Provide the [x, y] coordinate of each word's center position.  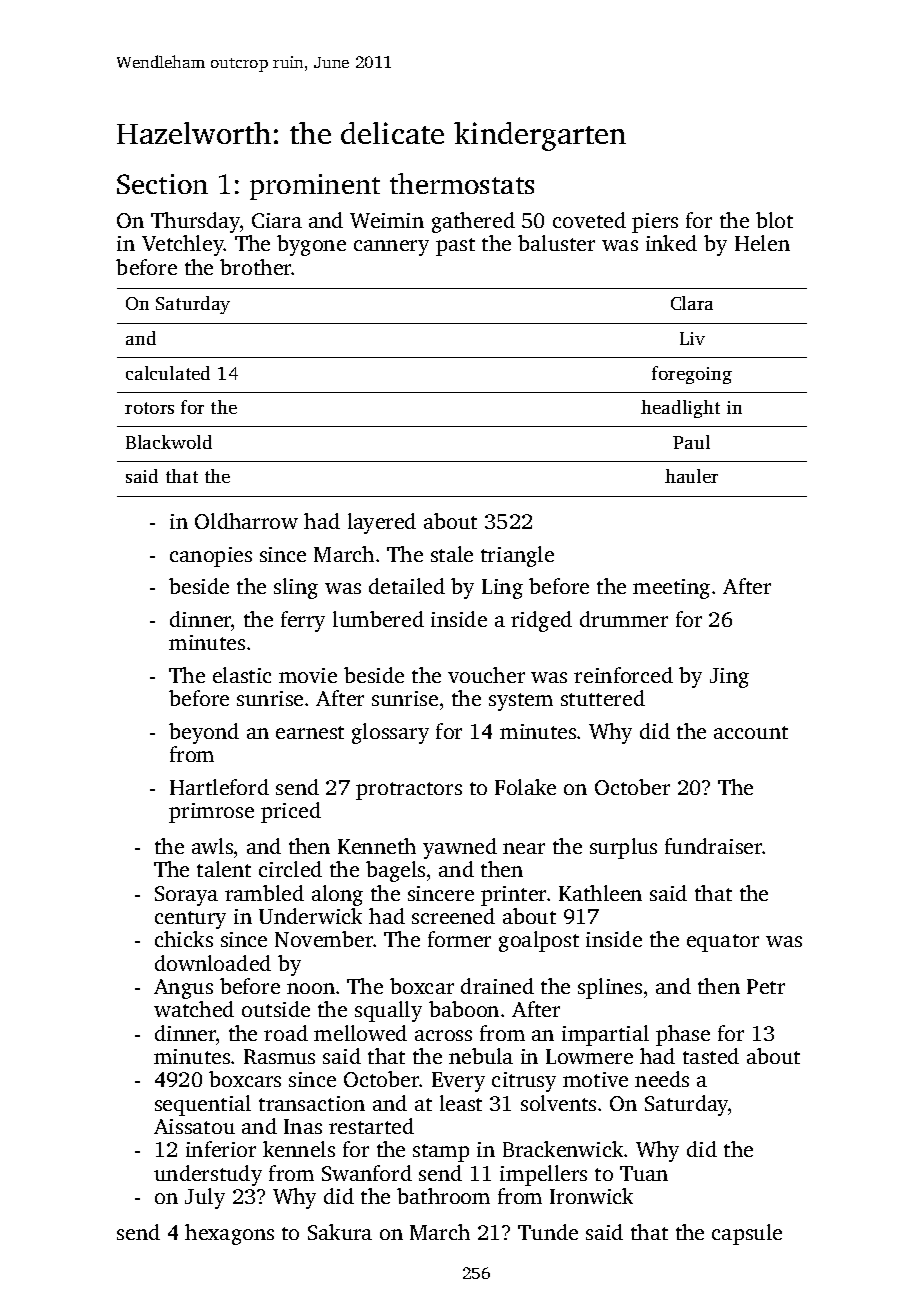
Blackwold [169, 442]
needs [662, 1079]
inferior [221, 1149]
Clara [692, 303]
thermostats [462, 183]
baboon [464, 1009]
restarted [371, 1126]
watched [194, 1009]
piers [655, 223]
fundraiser [714, 846]
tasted [711, 1056]
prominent [315, 187]
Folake [525, 787]
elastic [242, 675]
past [455, 247]
